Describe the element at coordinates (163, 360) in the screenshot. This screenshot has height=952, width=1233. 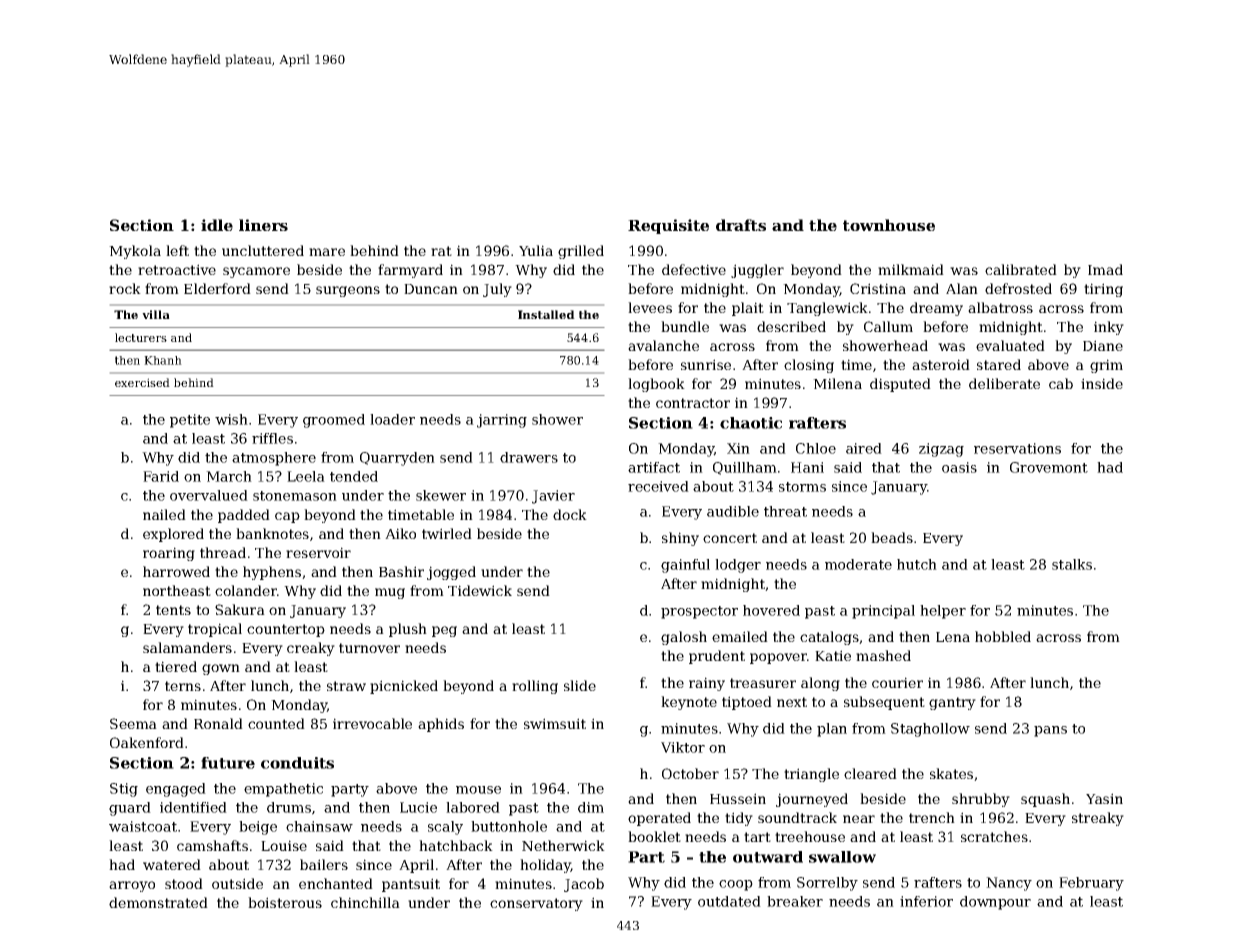
I see `Khanh` at that location.
